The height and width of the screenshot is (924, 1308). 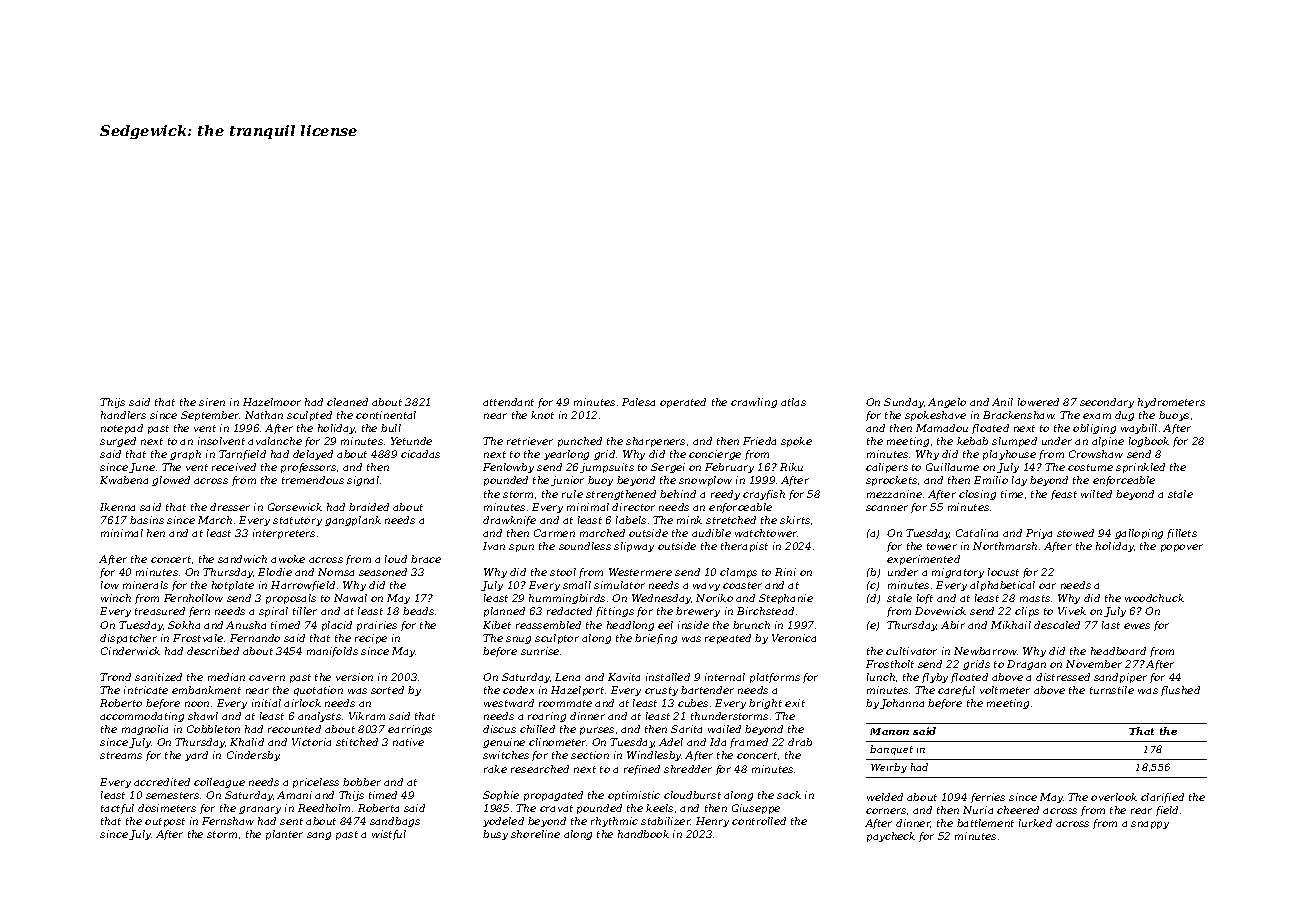 I want to click on experimented, so click(x=923, y=560).
